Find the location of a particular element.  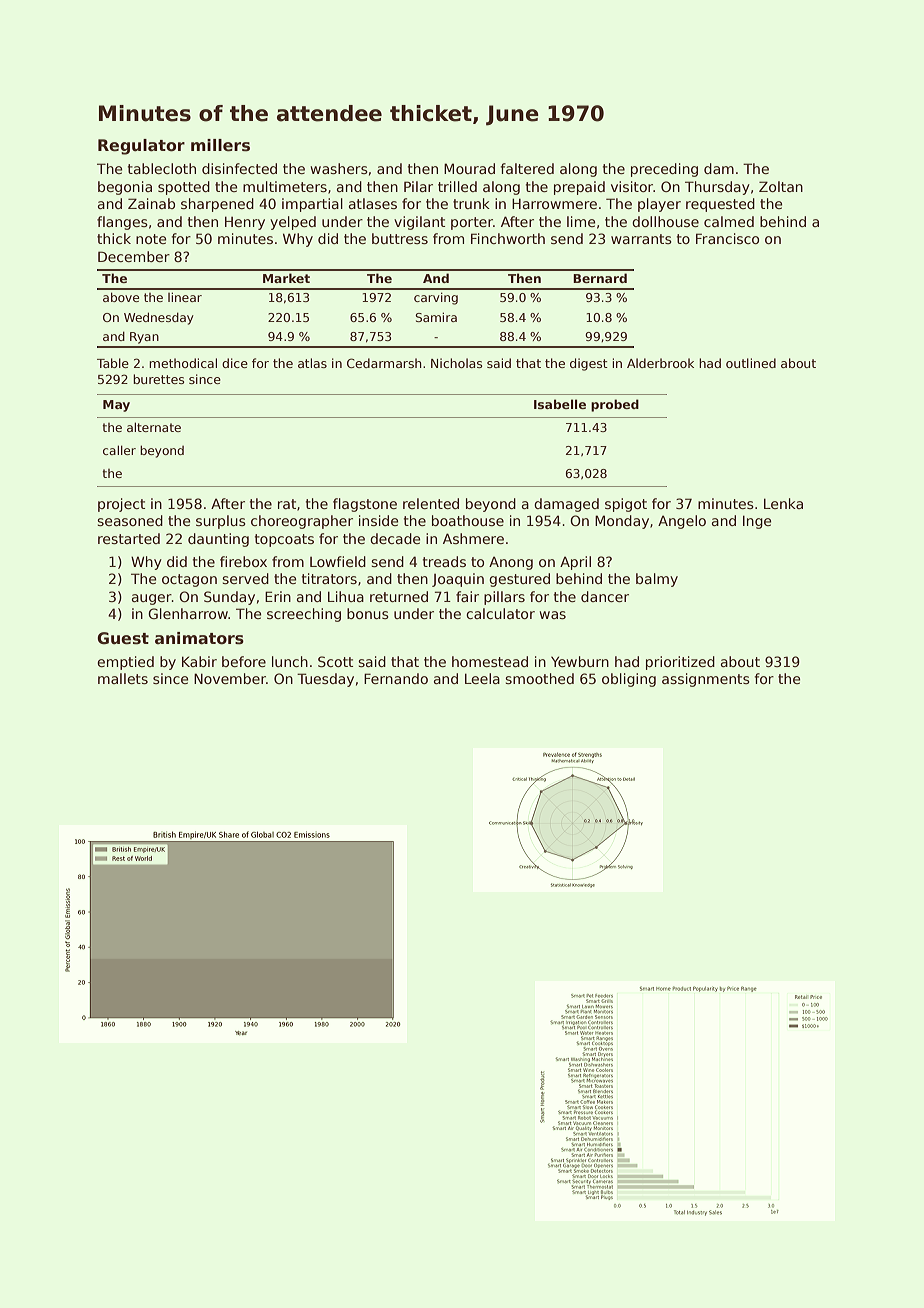

Alderbrook is located at coordinates (660, 363).
